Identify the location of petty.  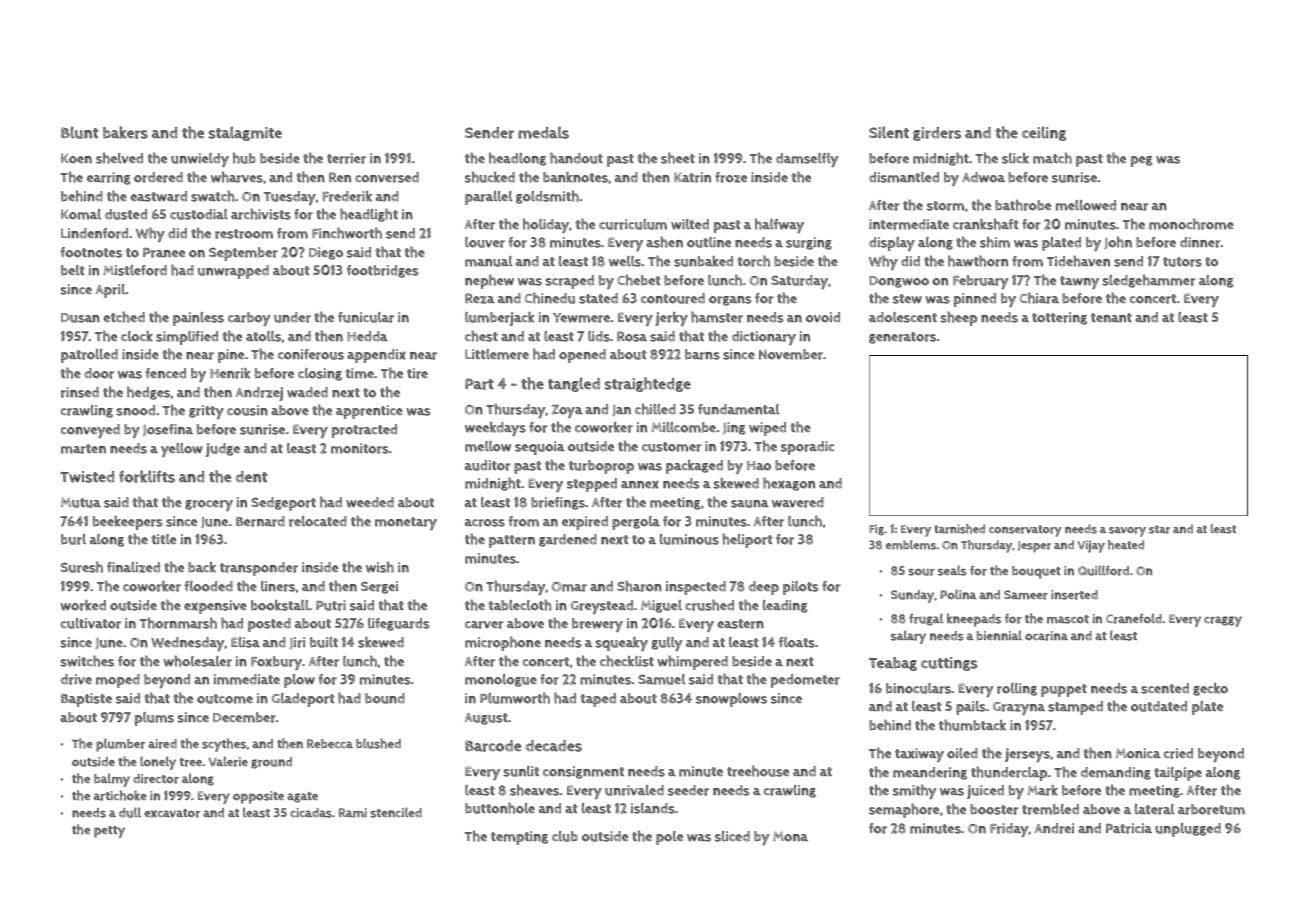
(109, 832).
